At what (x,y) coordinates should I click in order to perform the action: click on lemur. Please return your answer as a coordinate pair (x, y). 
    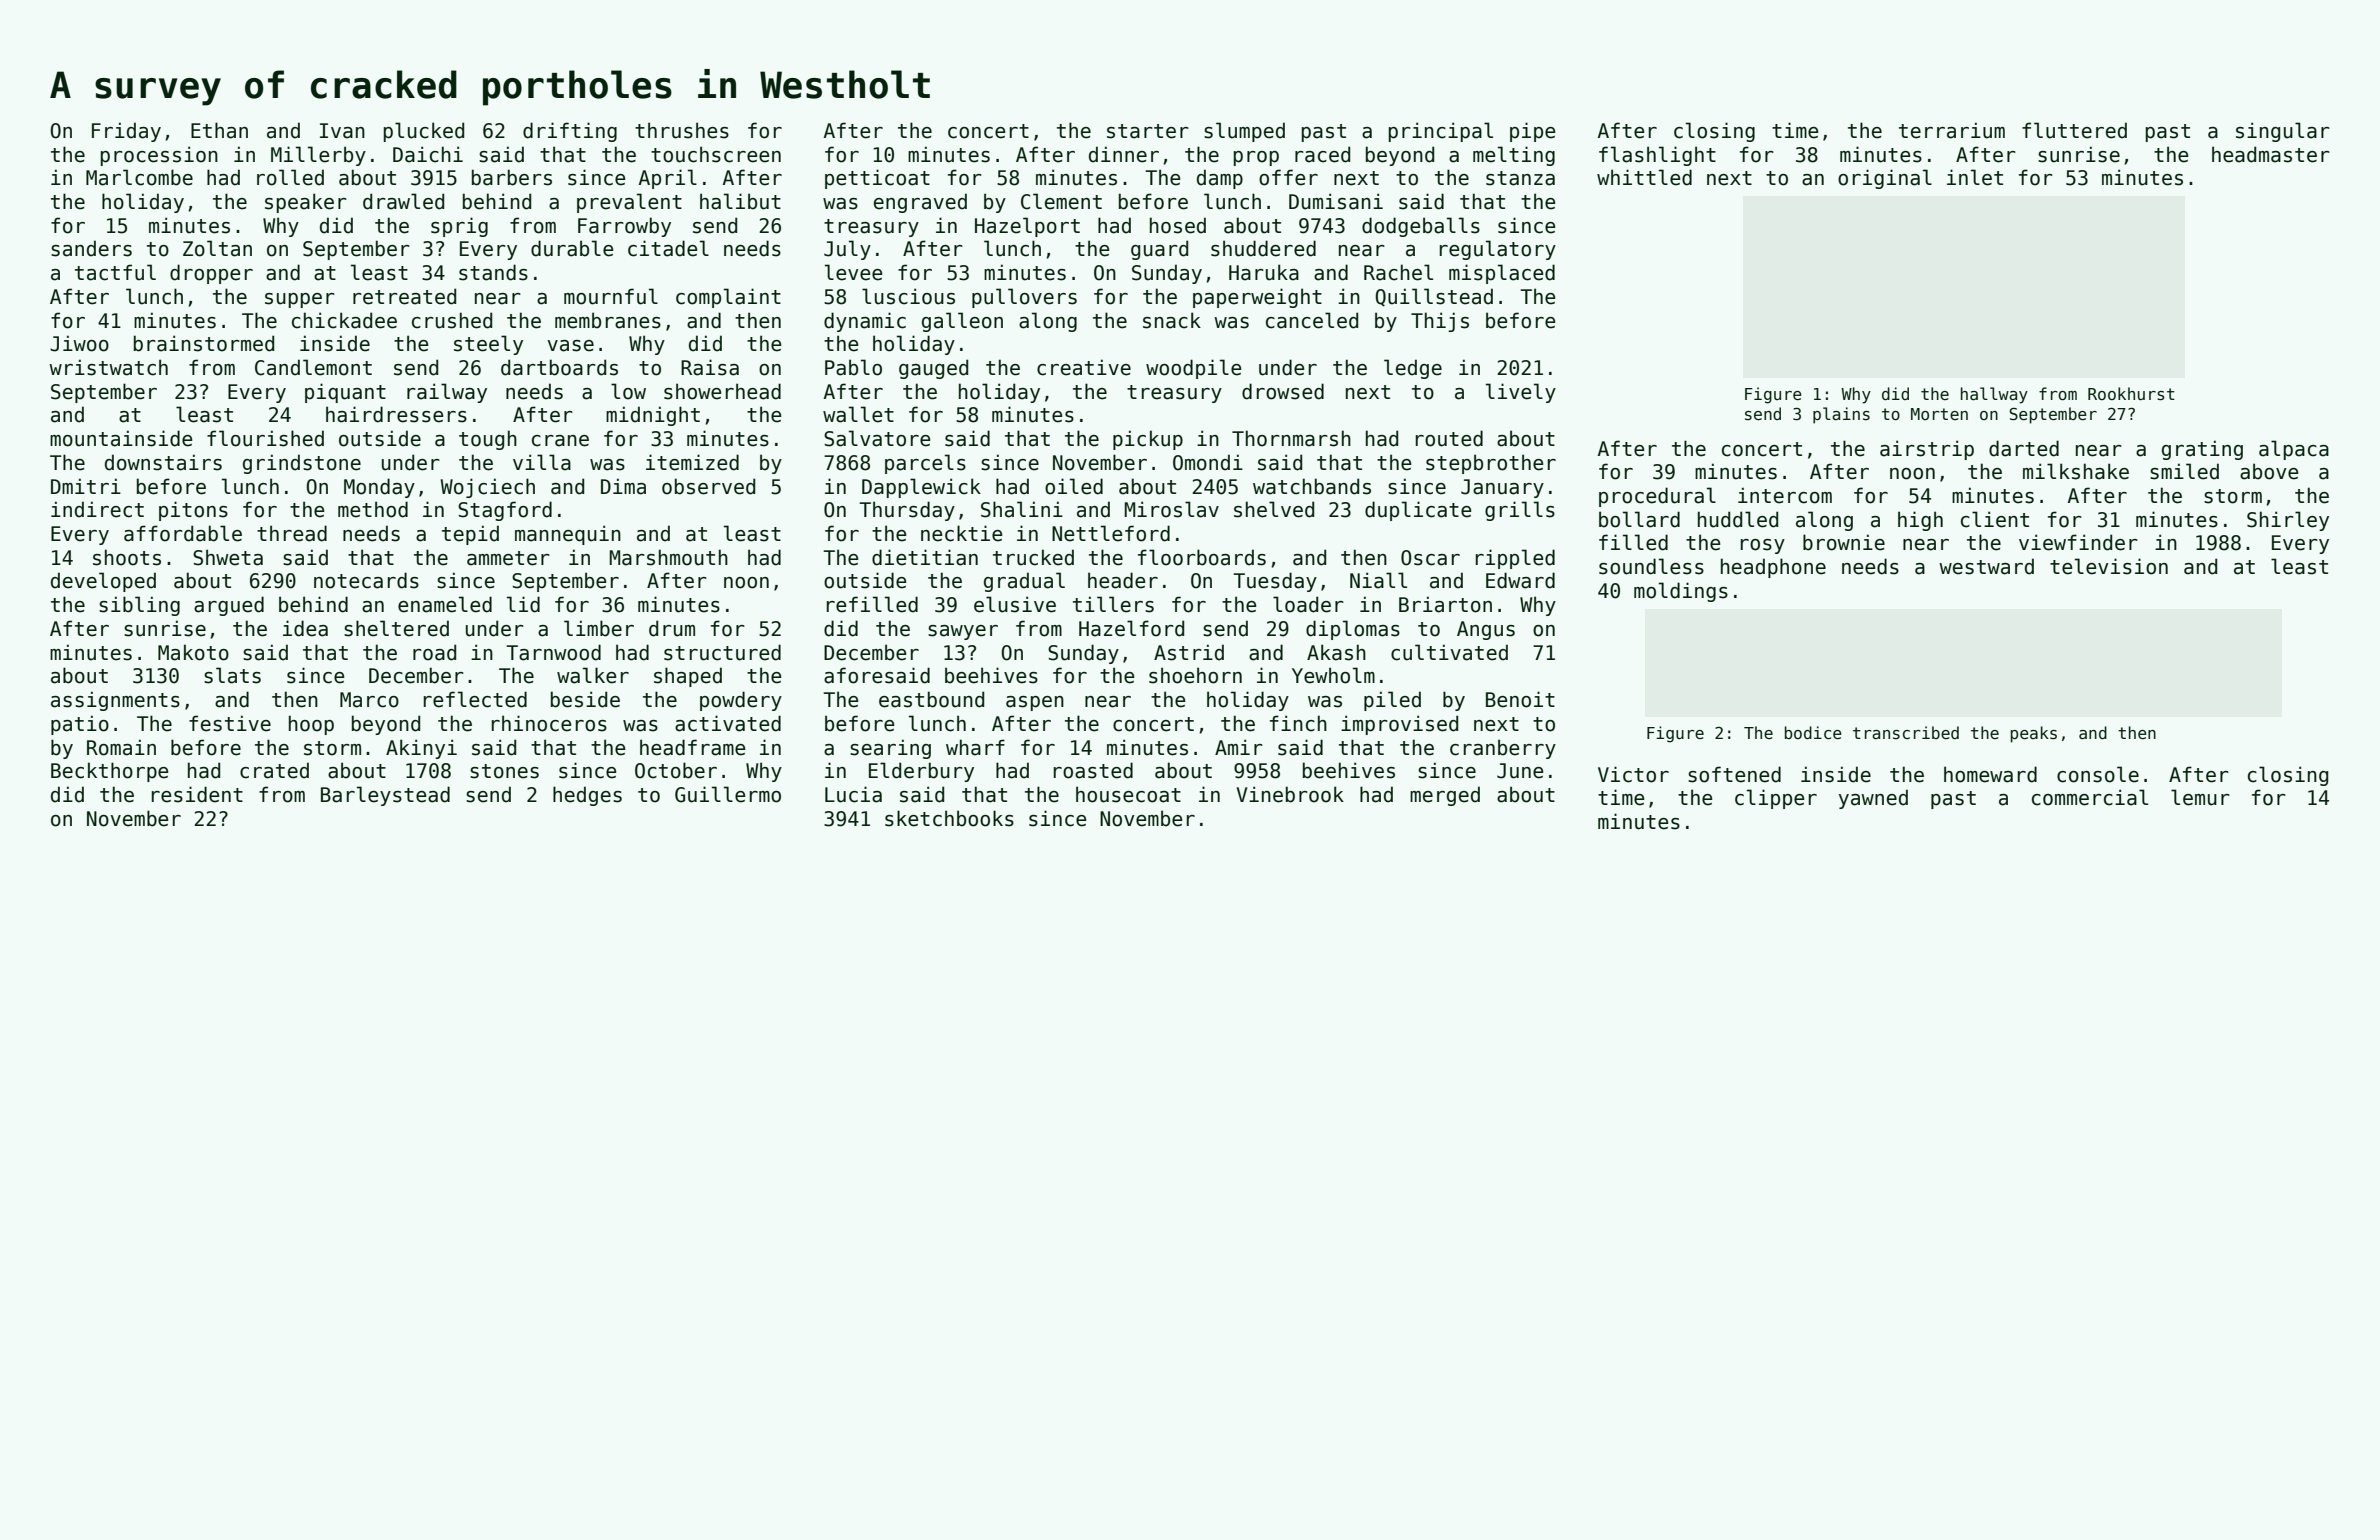
    Looking at the image, I should click on (2200, 797).
